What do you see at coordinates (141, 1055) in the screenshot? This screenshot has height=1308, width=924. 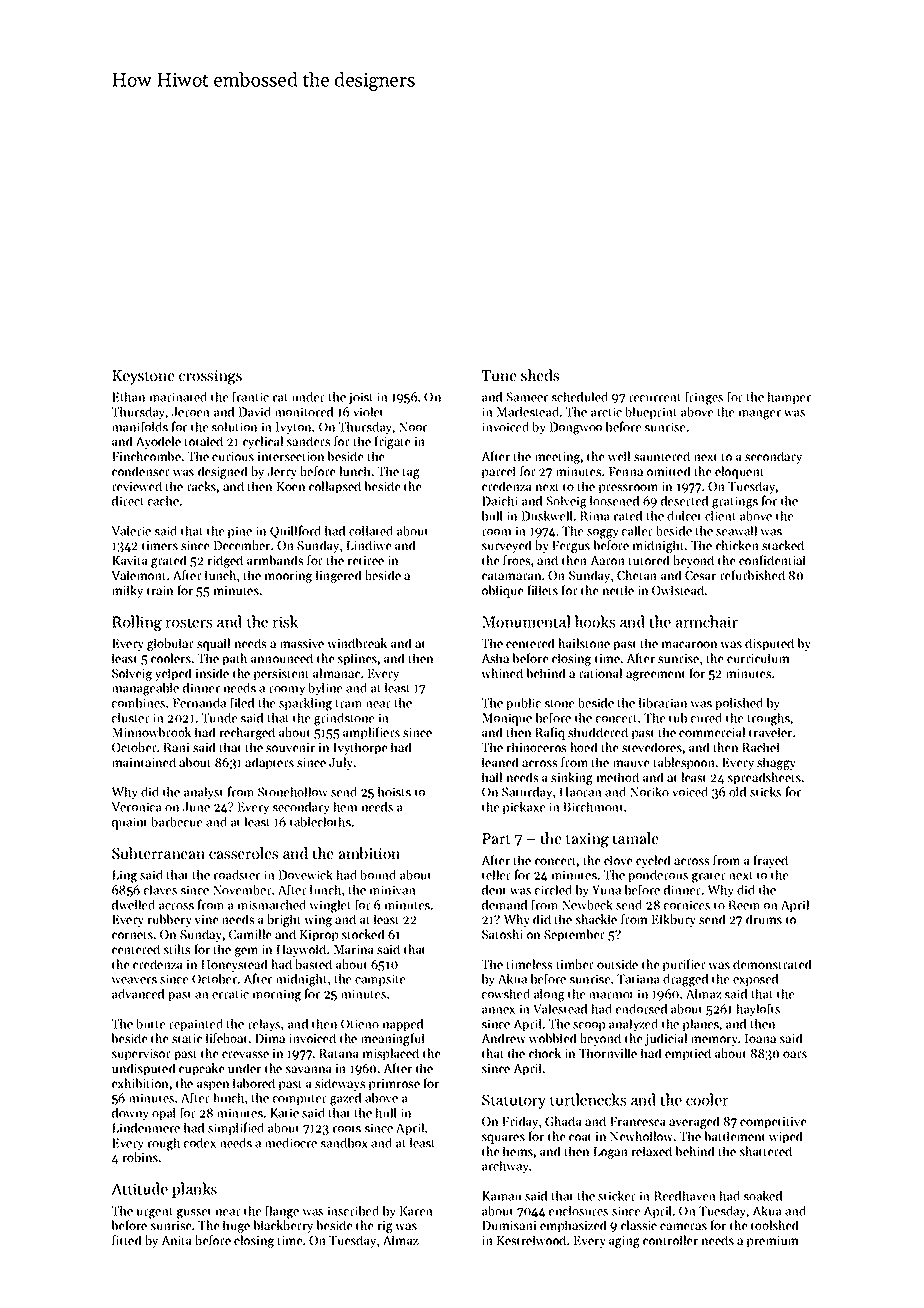 I see `supervisor` at bounding box center [141, 1055].
